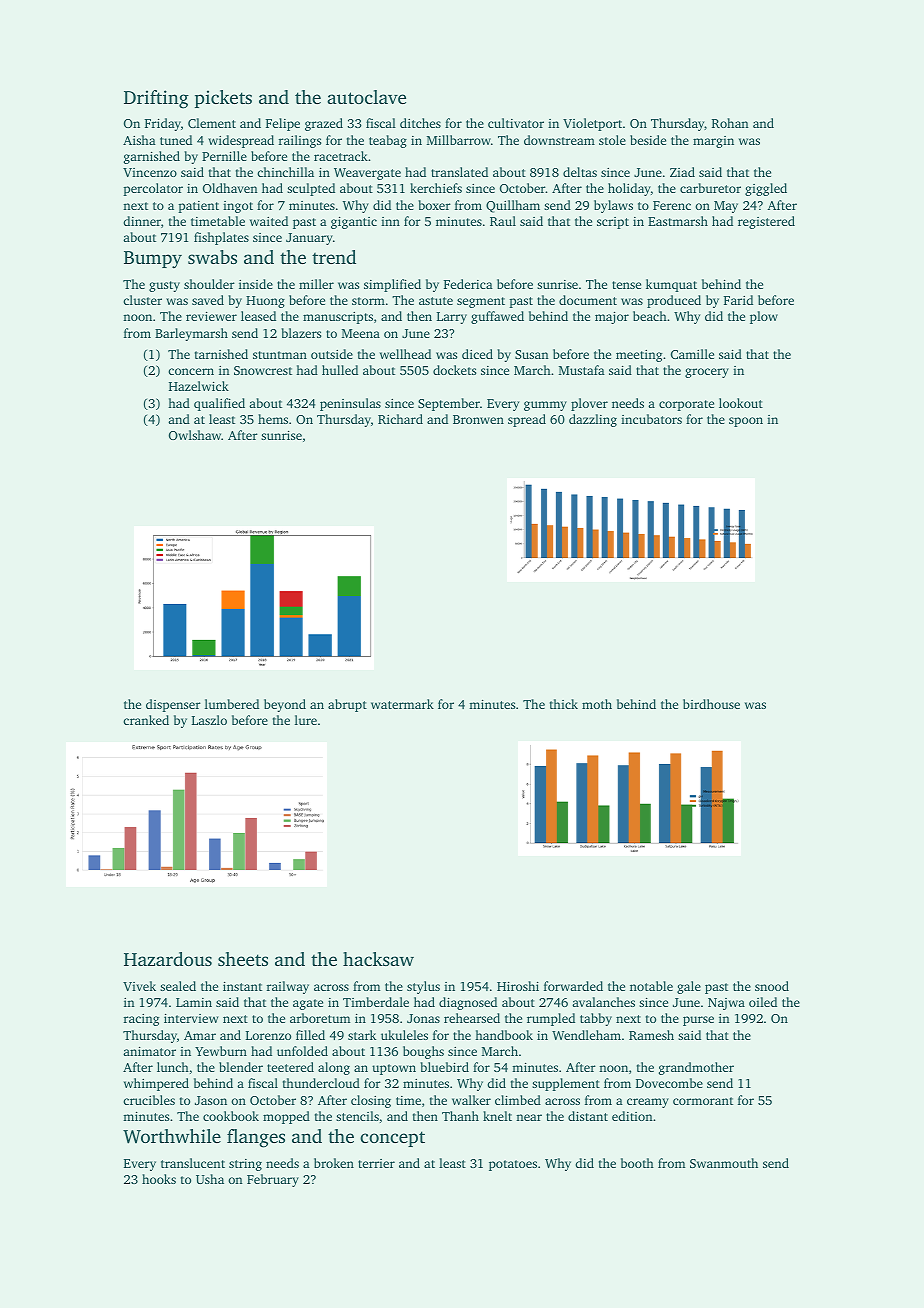 The height and width of the page is (1308, 924). Describe the element at coordinates (711, 704) in the page. I see `birdhouse` at that location.
